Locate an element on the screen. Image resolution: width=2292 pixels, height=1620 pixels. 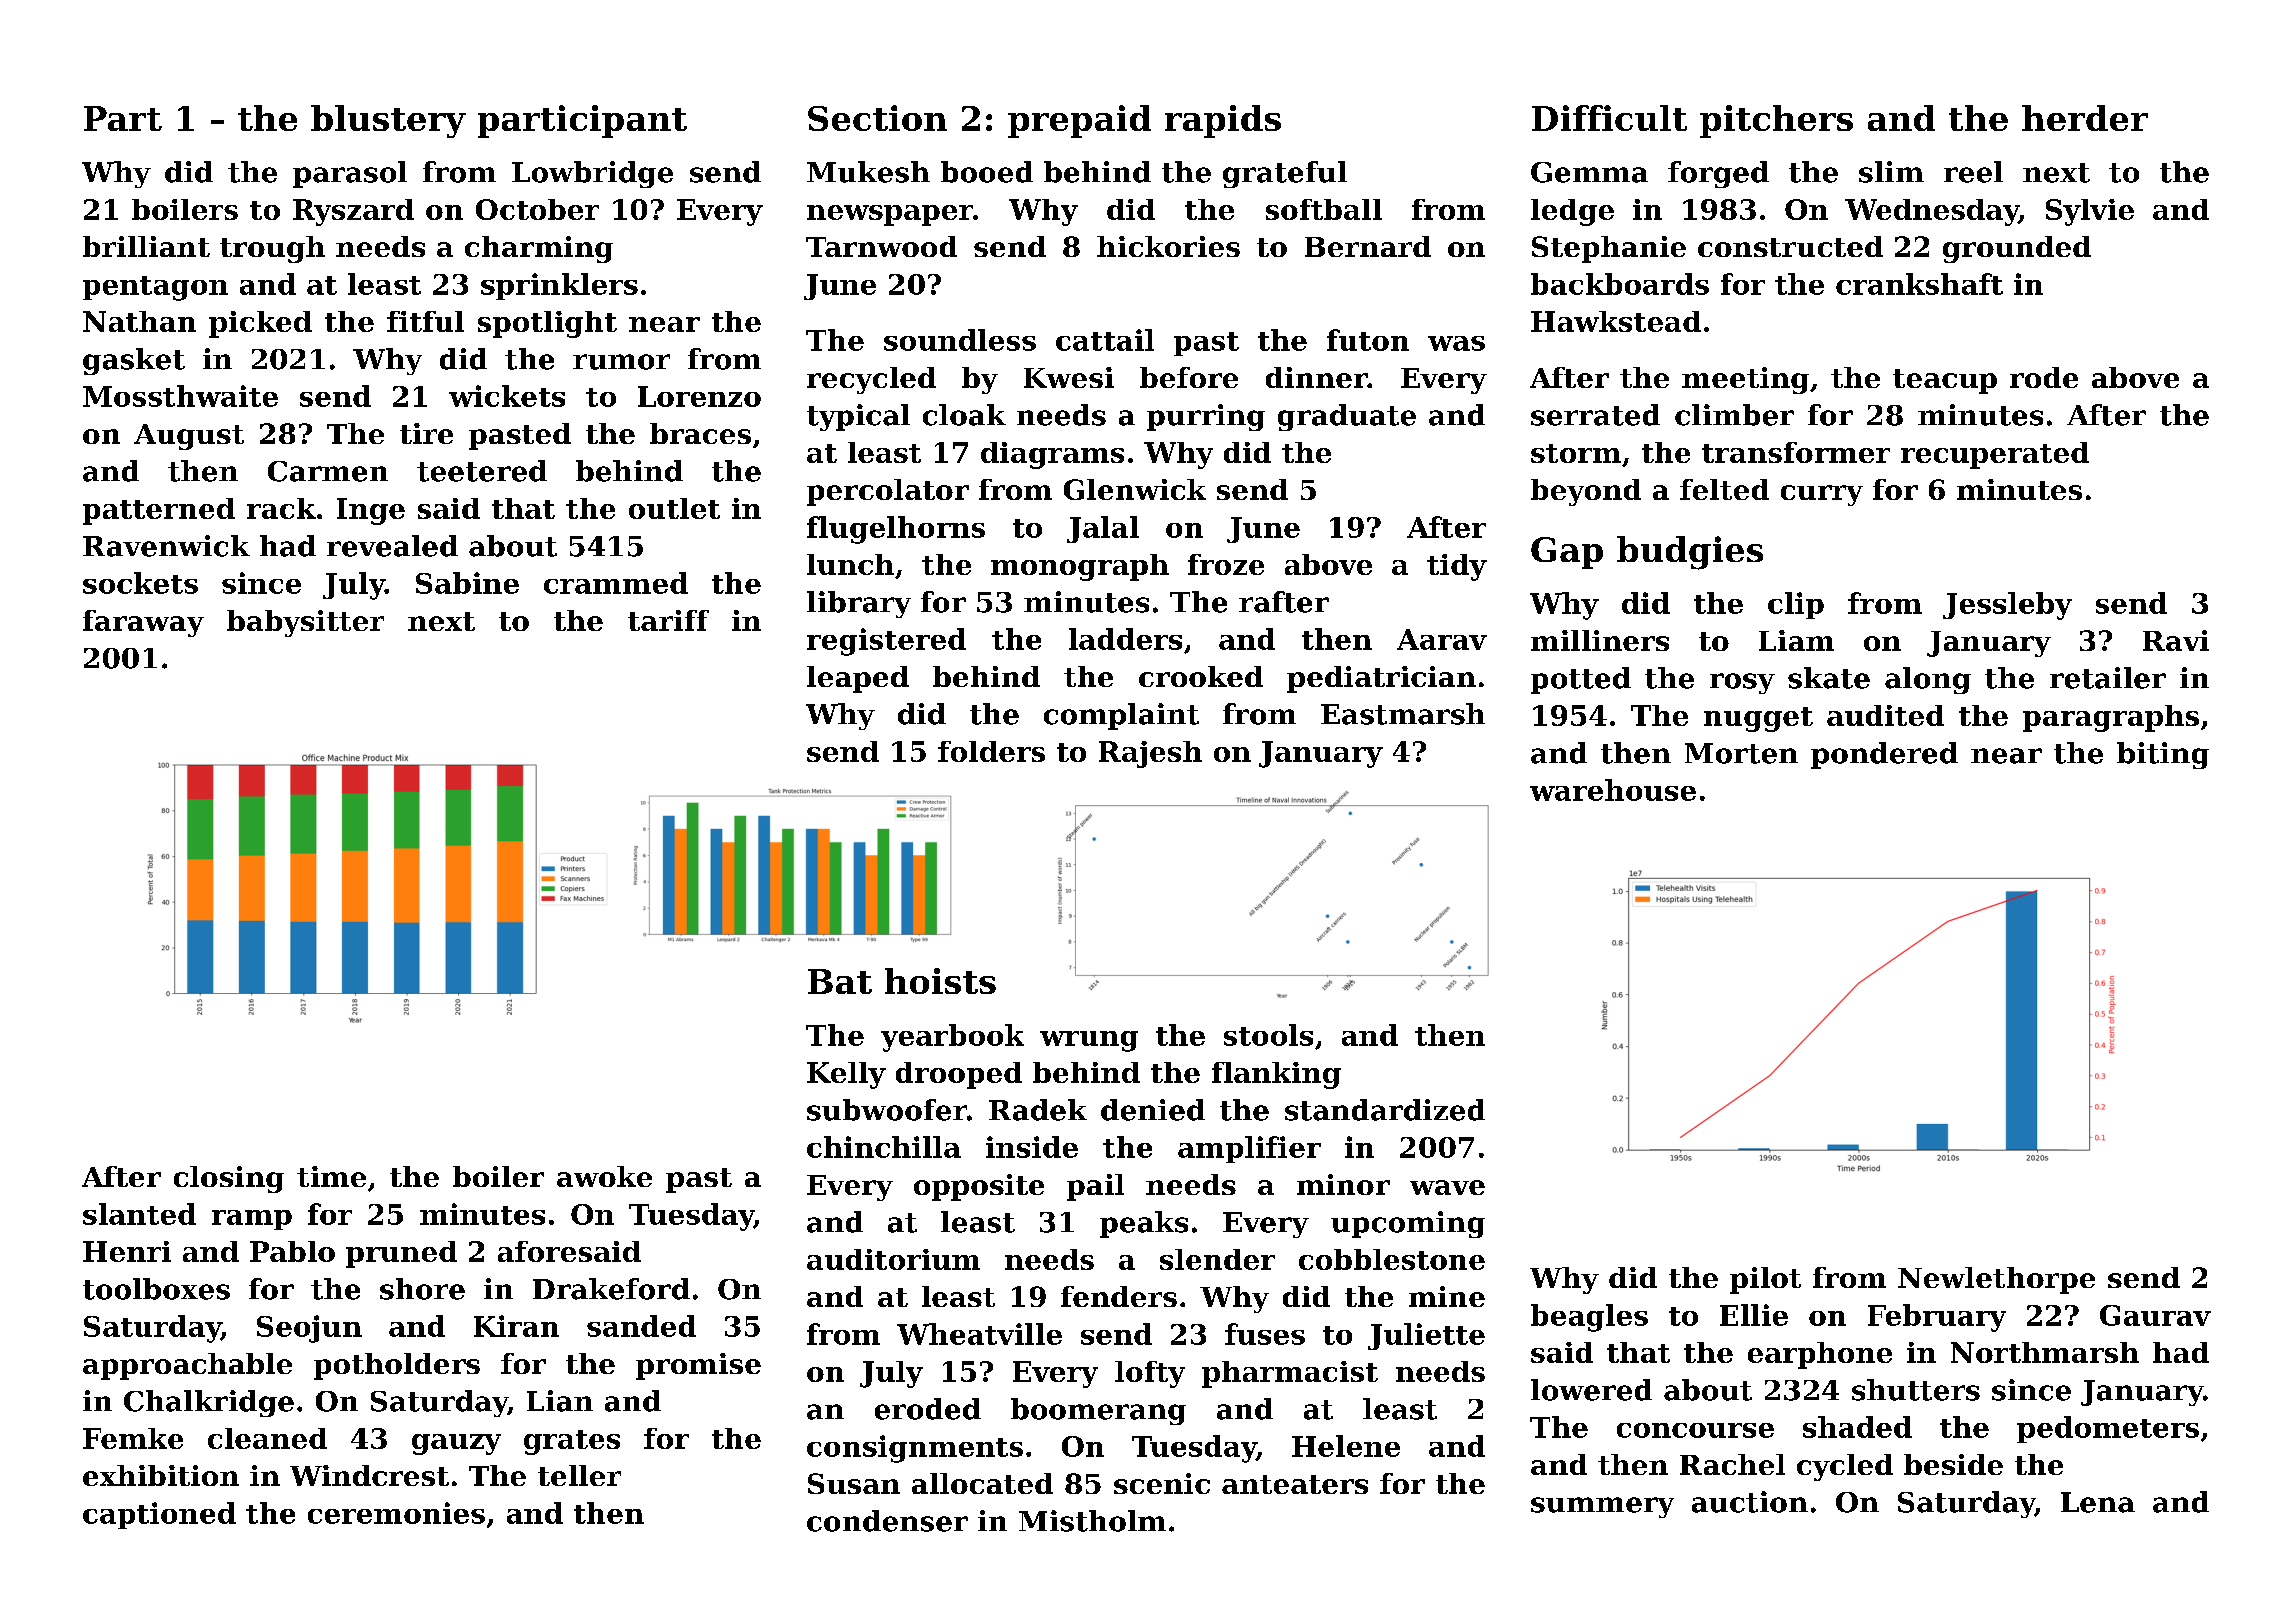
captioned is located at coordinates (159, 1515).
